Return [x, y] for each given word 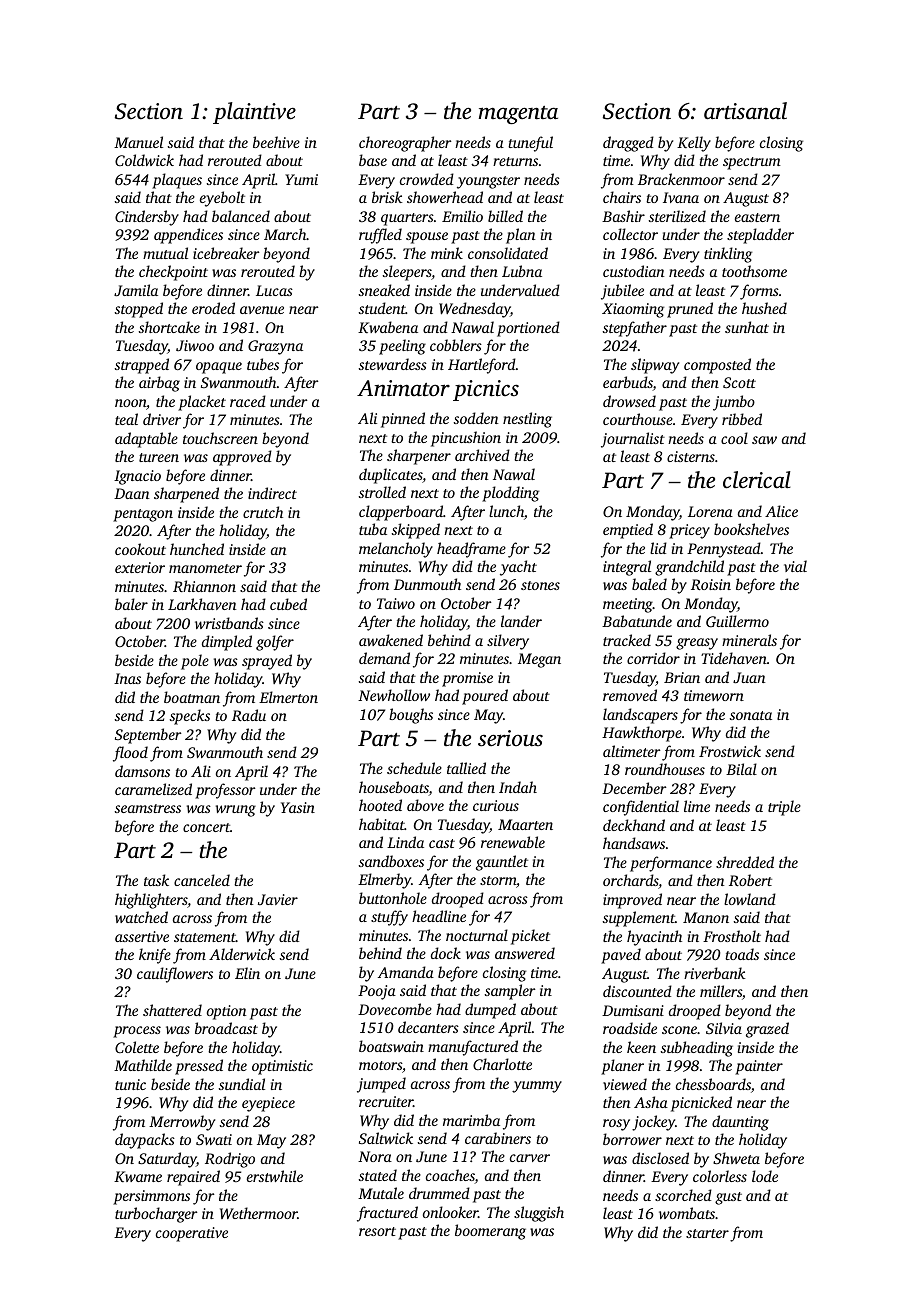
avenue [262, 310]
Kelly [694, 144]
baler [131, 604]
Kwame [138, 1176]
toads [742, 954]
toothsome [754, 271]
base [373, 160]
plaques [177, 181]
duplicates [390, 476]
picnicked [701, 1104]
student [382, 308]
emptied [628, 531]
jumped [381, 1085]
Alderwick [242, 954]
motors [380, 1065]
